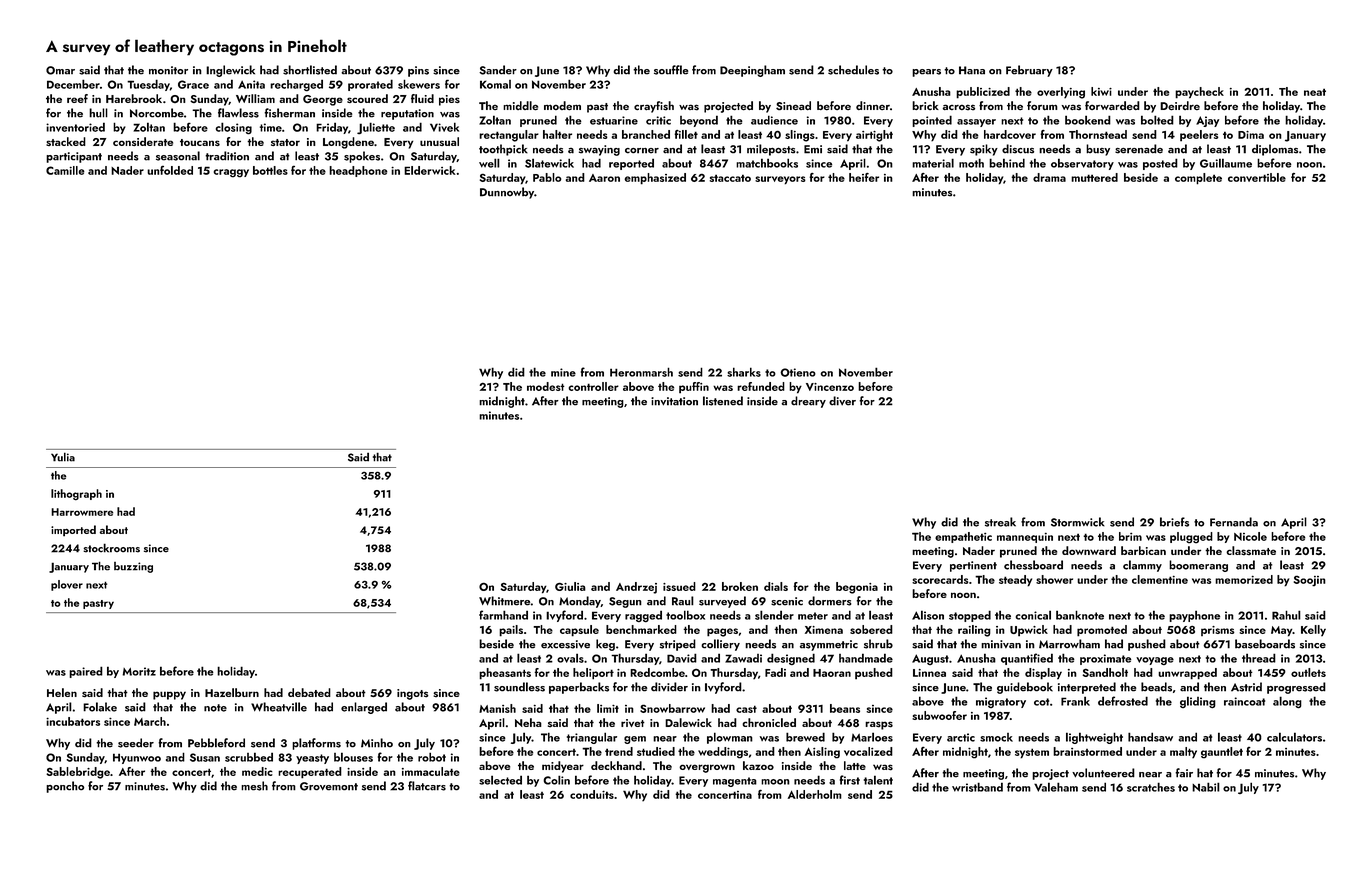 This screenshot has height=887, width=1372. Describe the element at coordinates (563, 372) in the screenshot. I see `mine` at that location.
